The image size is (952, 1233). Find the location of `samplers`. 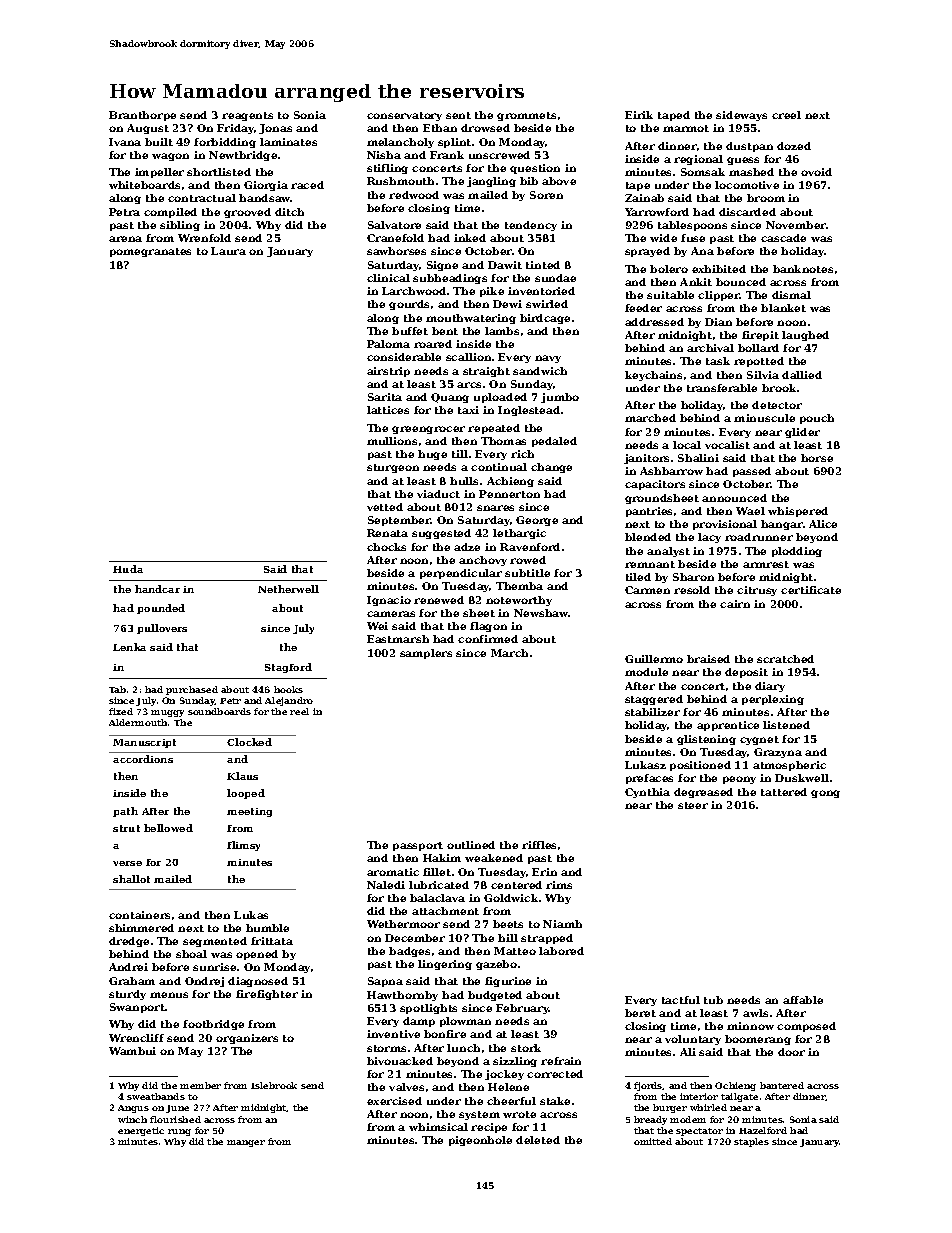

samplers is located at coordinates (426, 654).
